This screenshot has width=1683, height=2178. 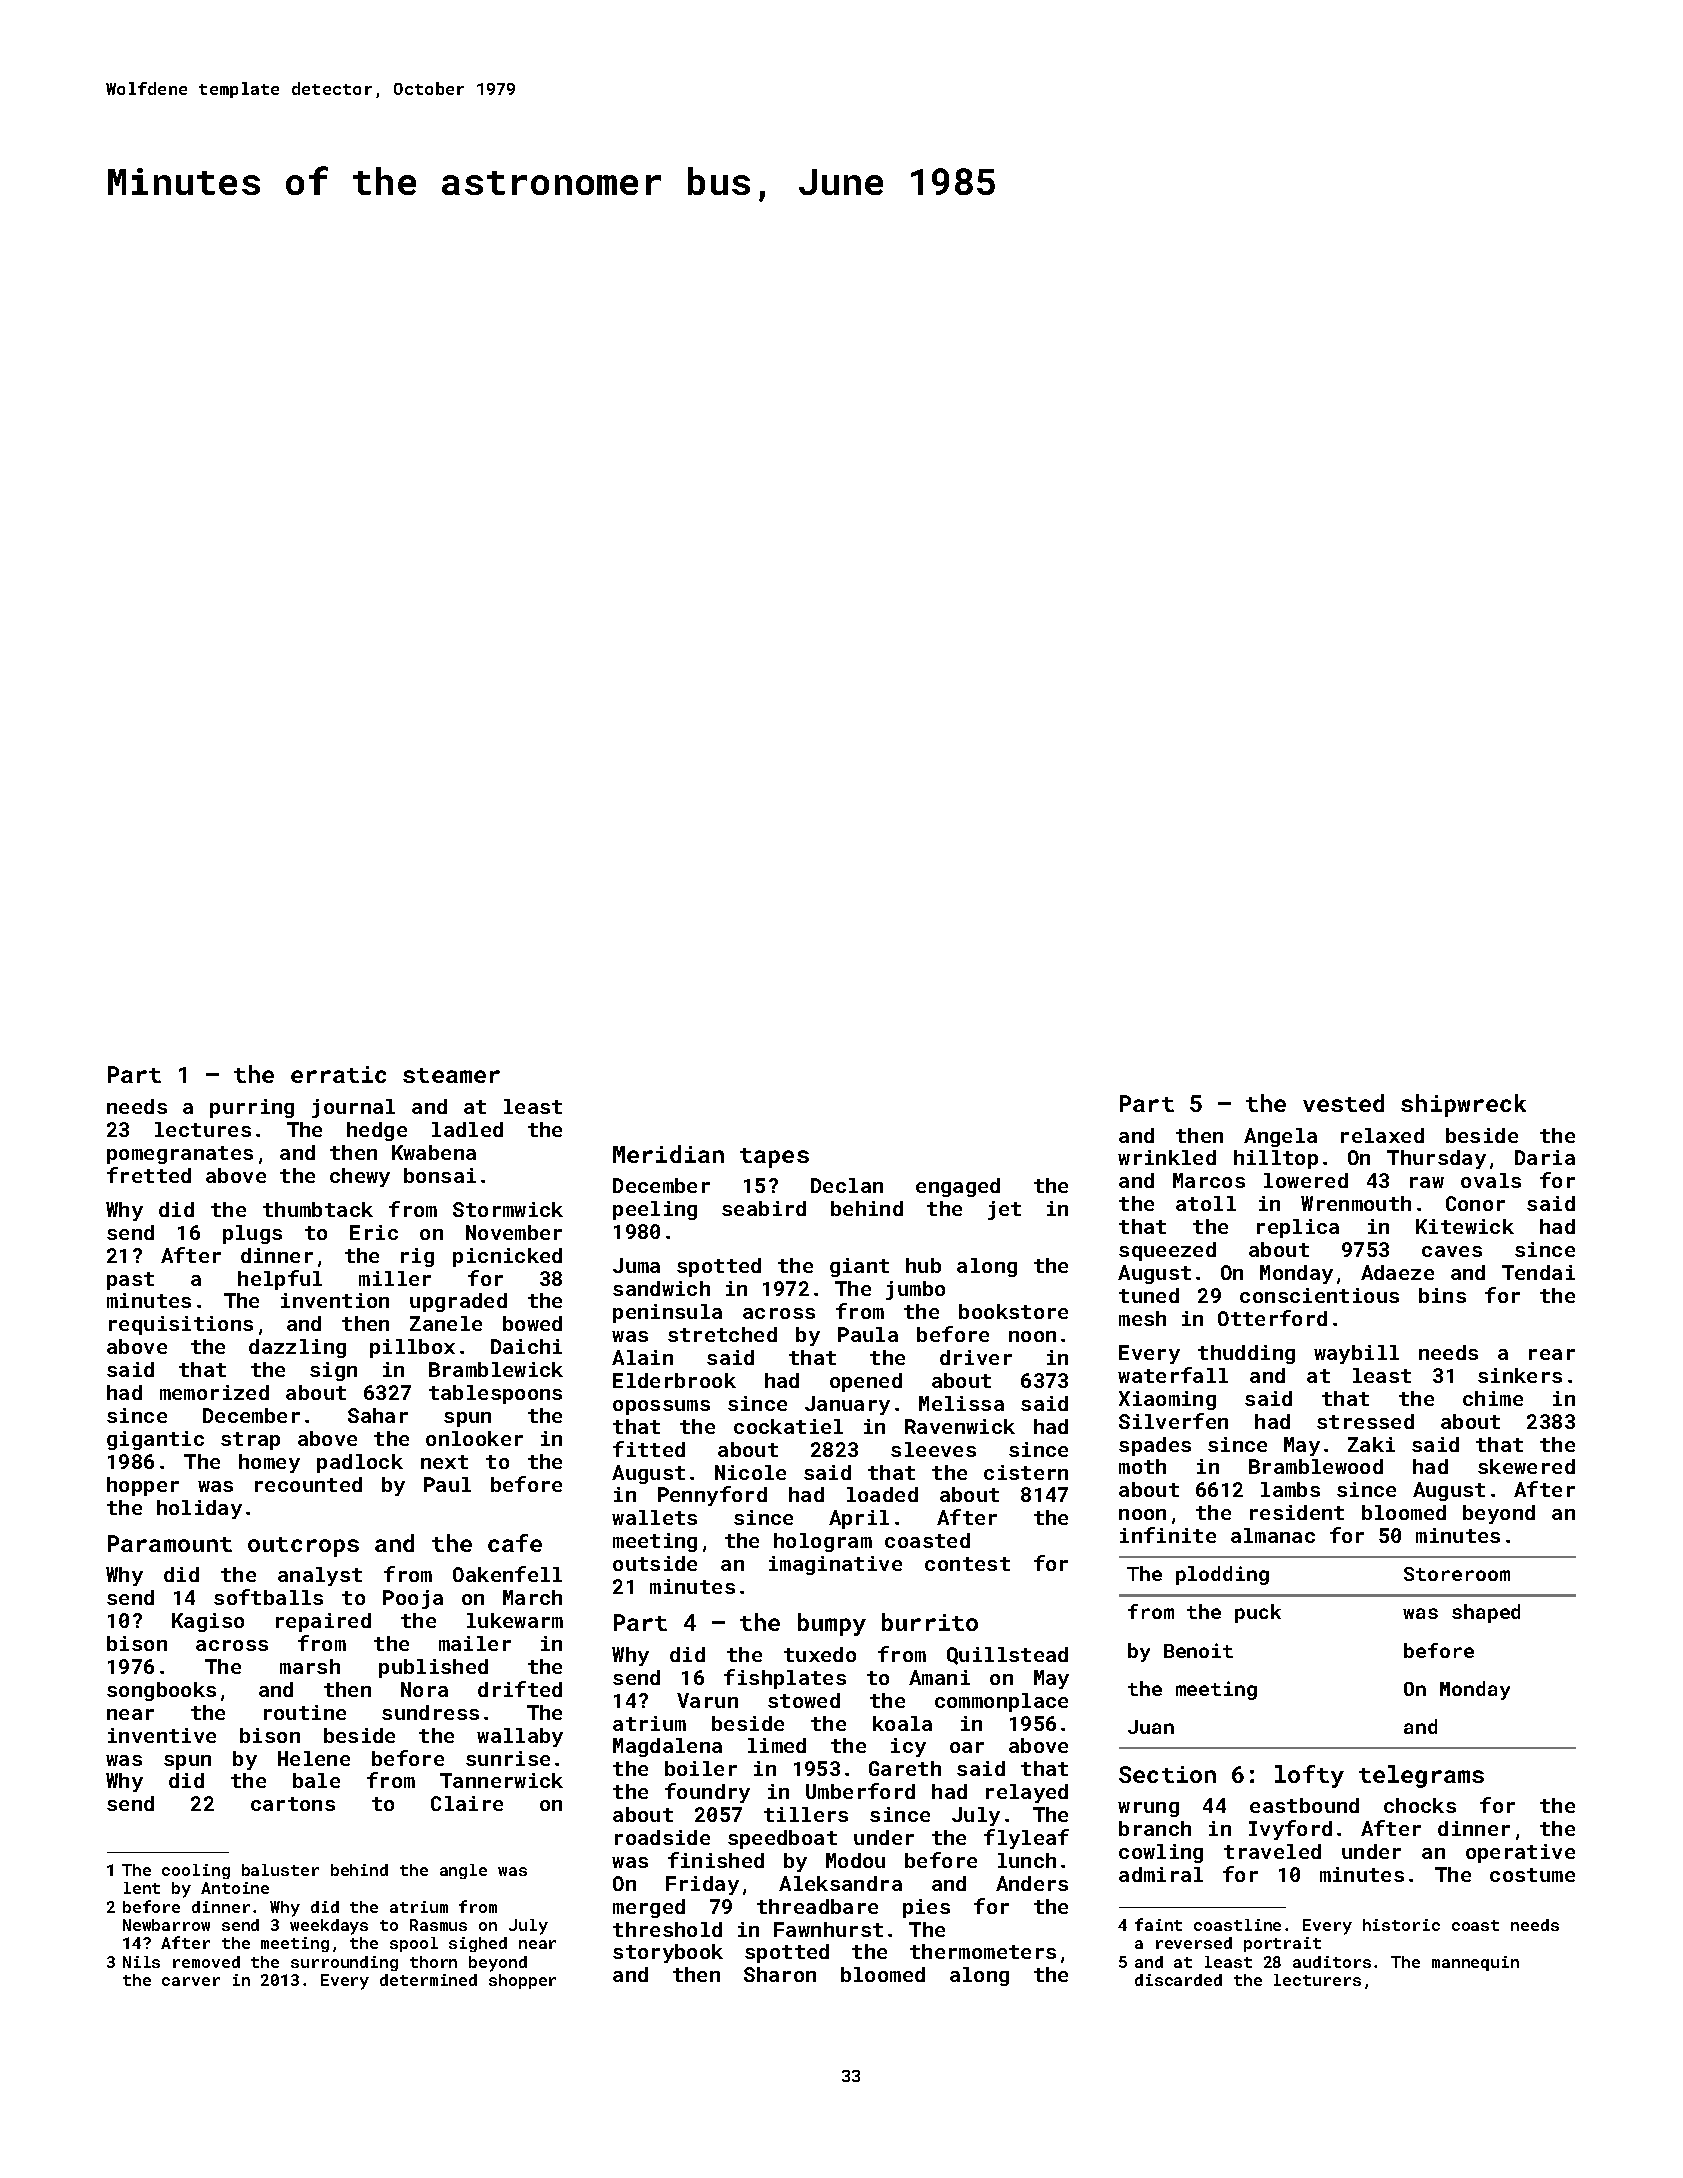 I want to click on lofty, so click(x=1309, y=1776).
